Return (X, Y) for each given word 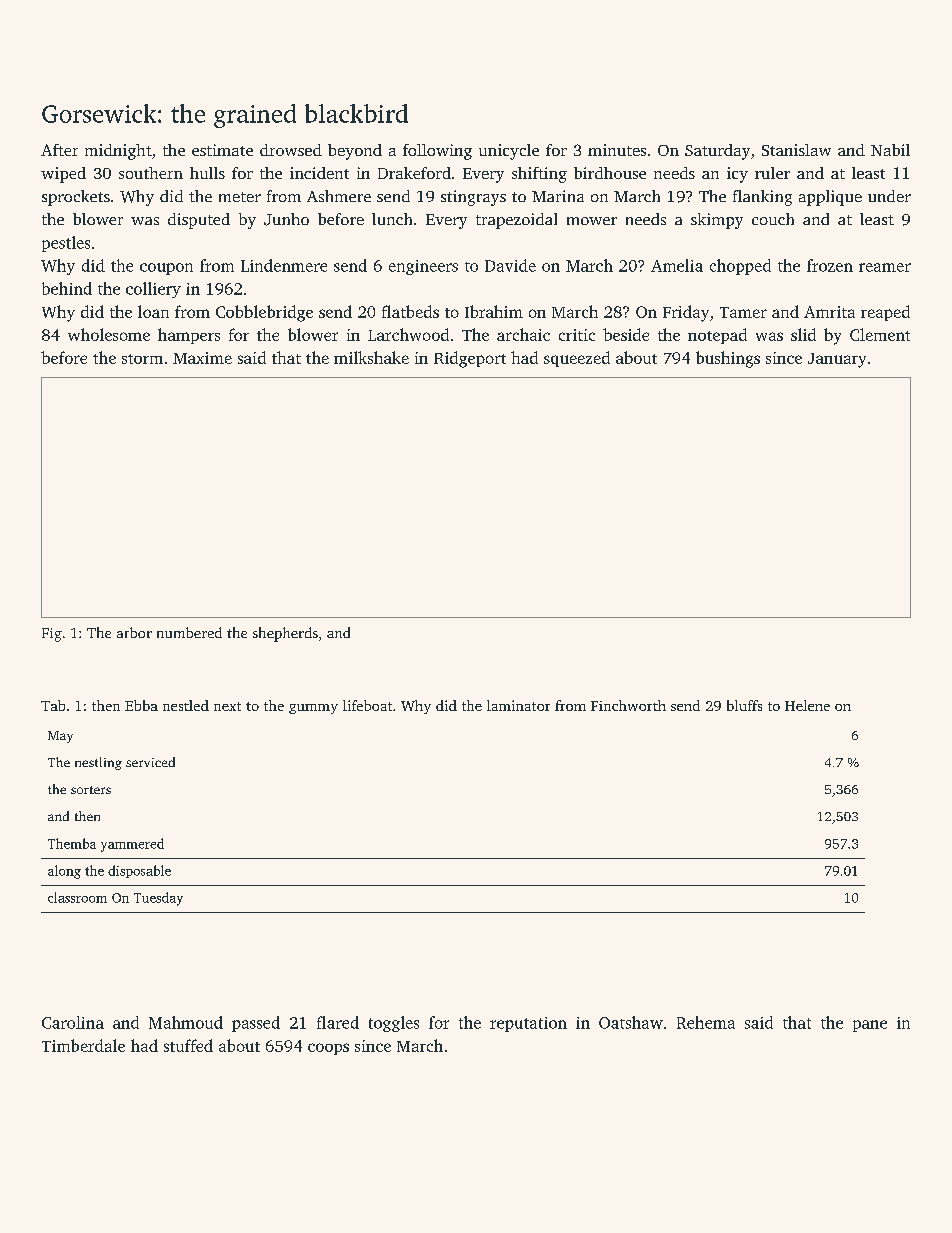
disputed (199, 221)
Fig (52, 635)
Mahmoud (186, 1022)
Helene (807, 705)
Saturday (717, 152)
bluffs (744, 705)
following (437, 152)
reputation (528, 1024)
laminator (518, 705)
